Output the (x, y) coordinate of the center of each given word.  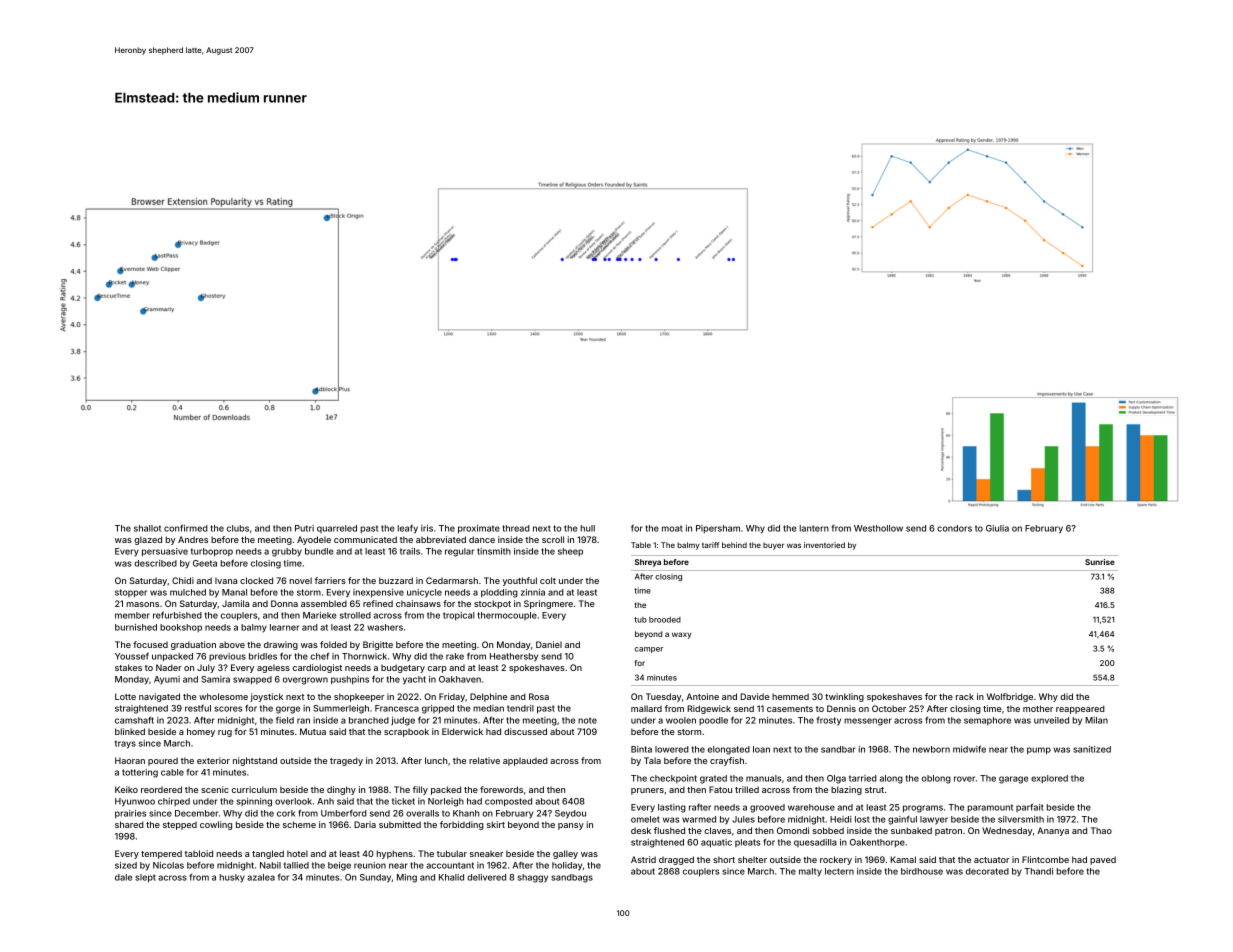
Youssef (132, 656)
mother (1038, 708)
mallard (646, 708)
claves (717, 830)
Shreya (648, 563)
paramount (990, 808)
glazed (148, 540)
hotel (297, 853)
